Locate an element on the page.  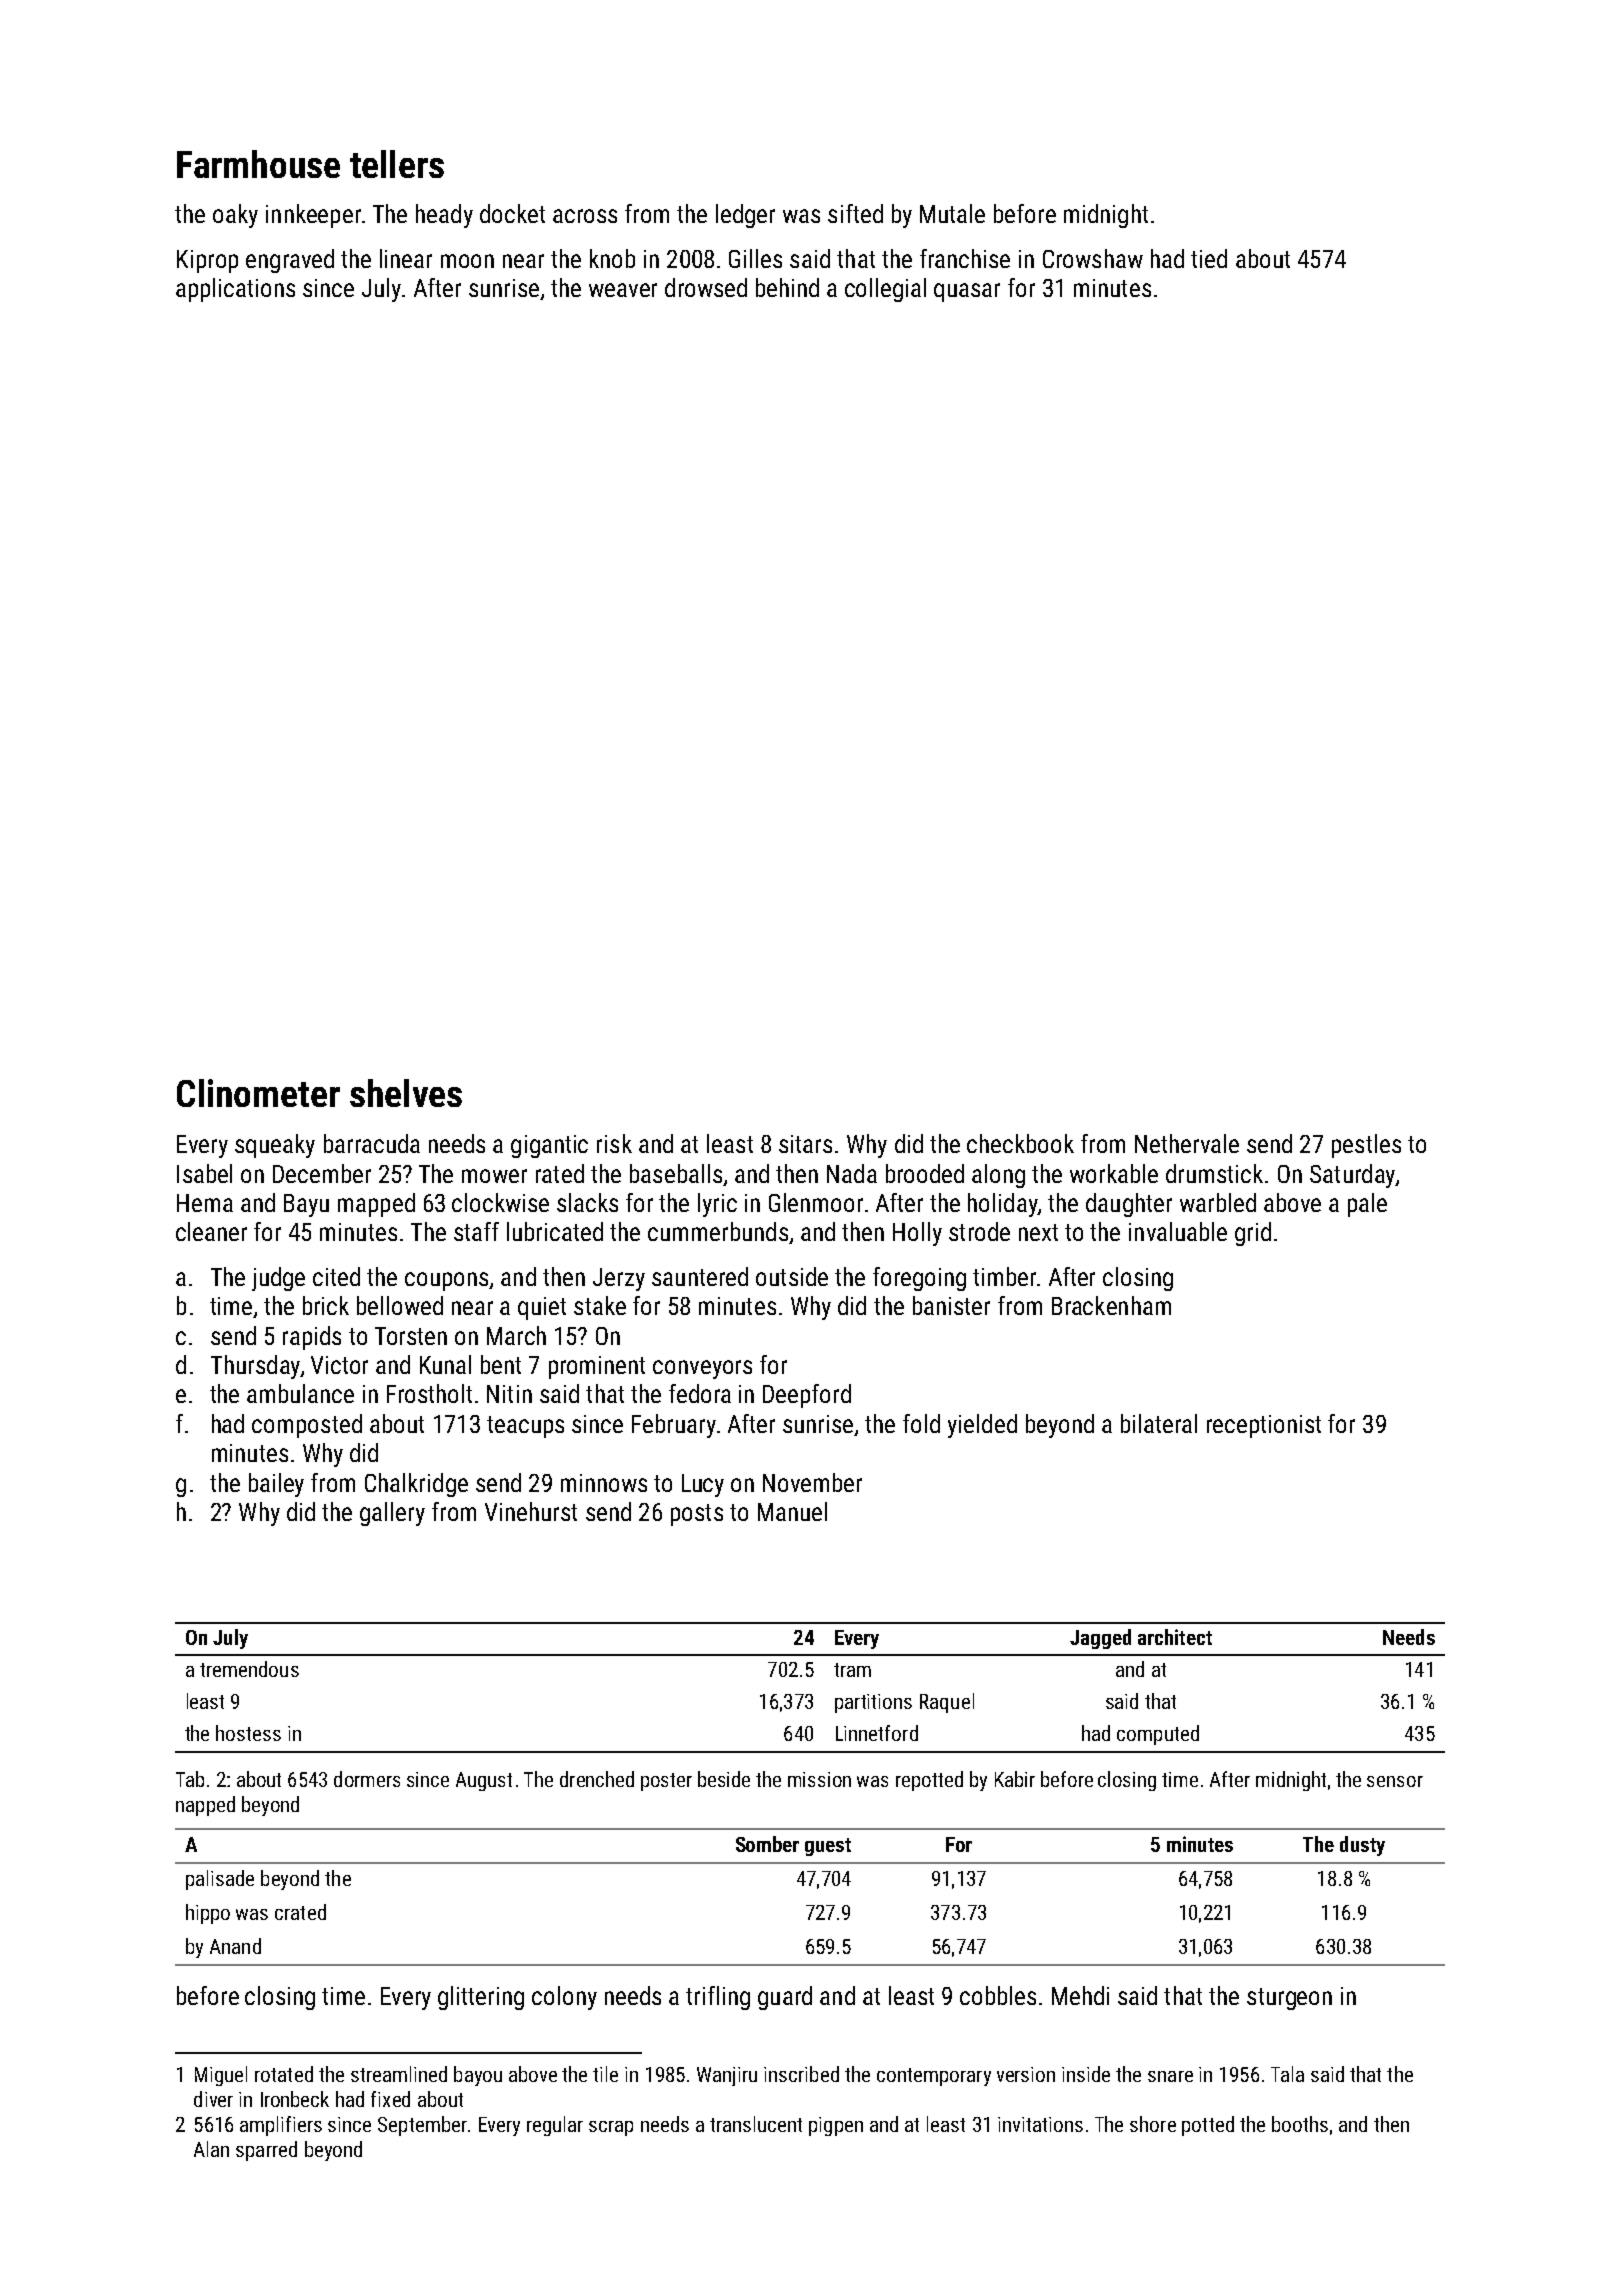
September is located at coordinates (422, 2126).
